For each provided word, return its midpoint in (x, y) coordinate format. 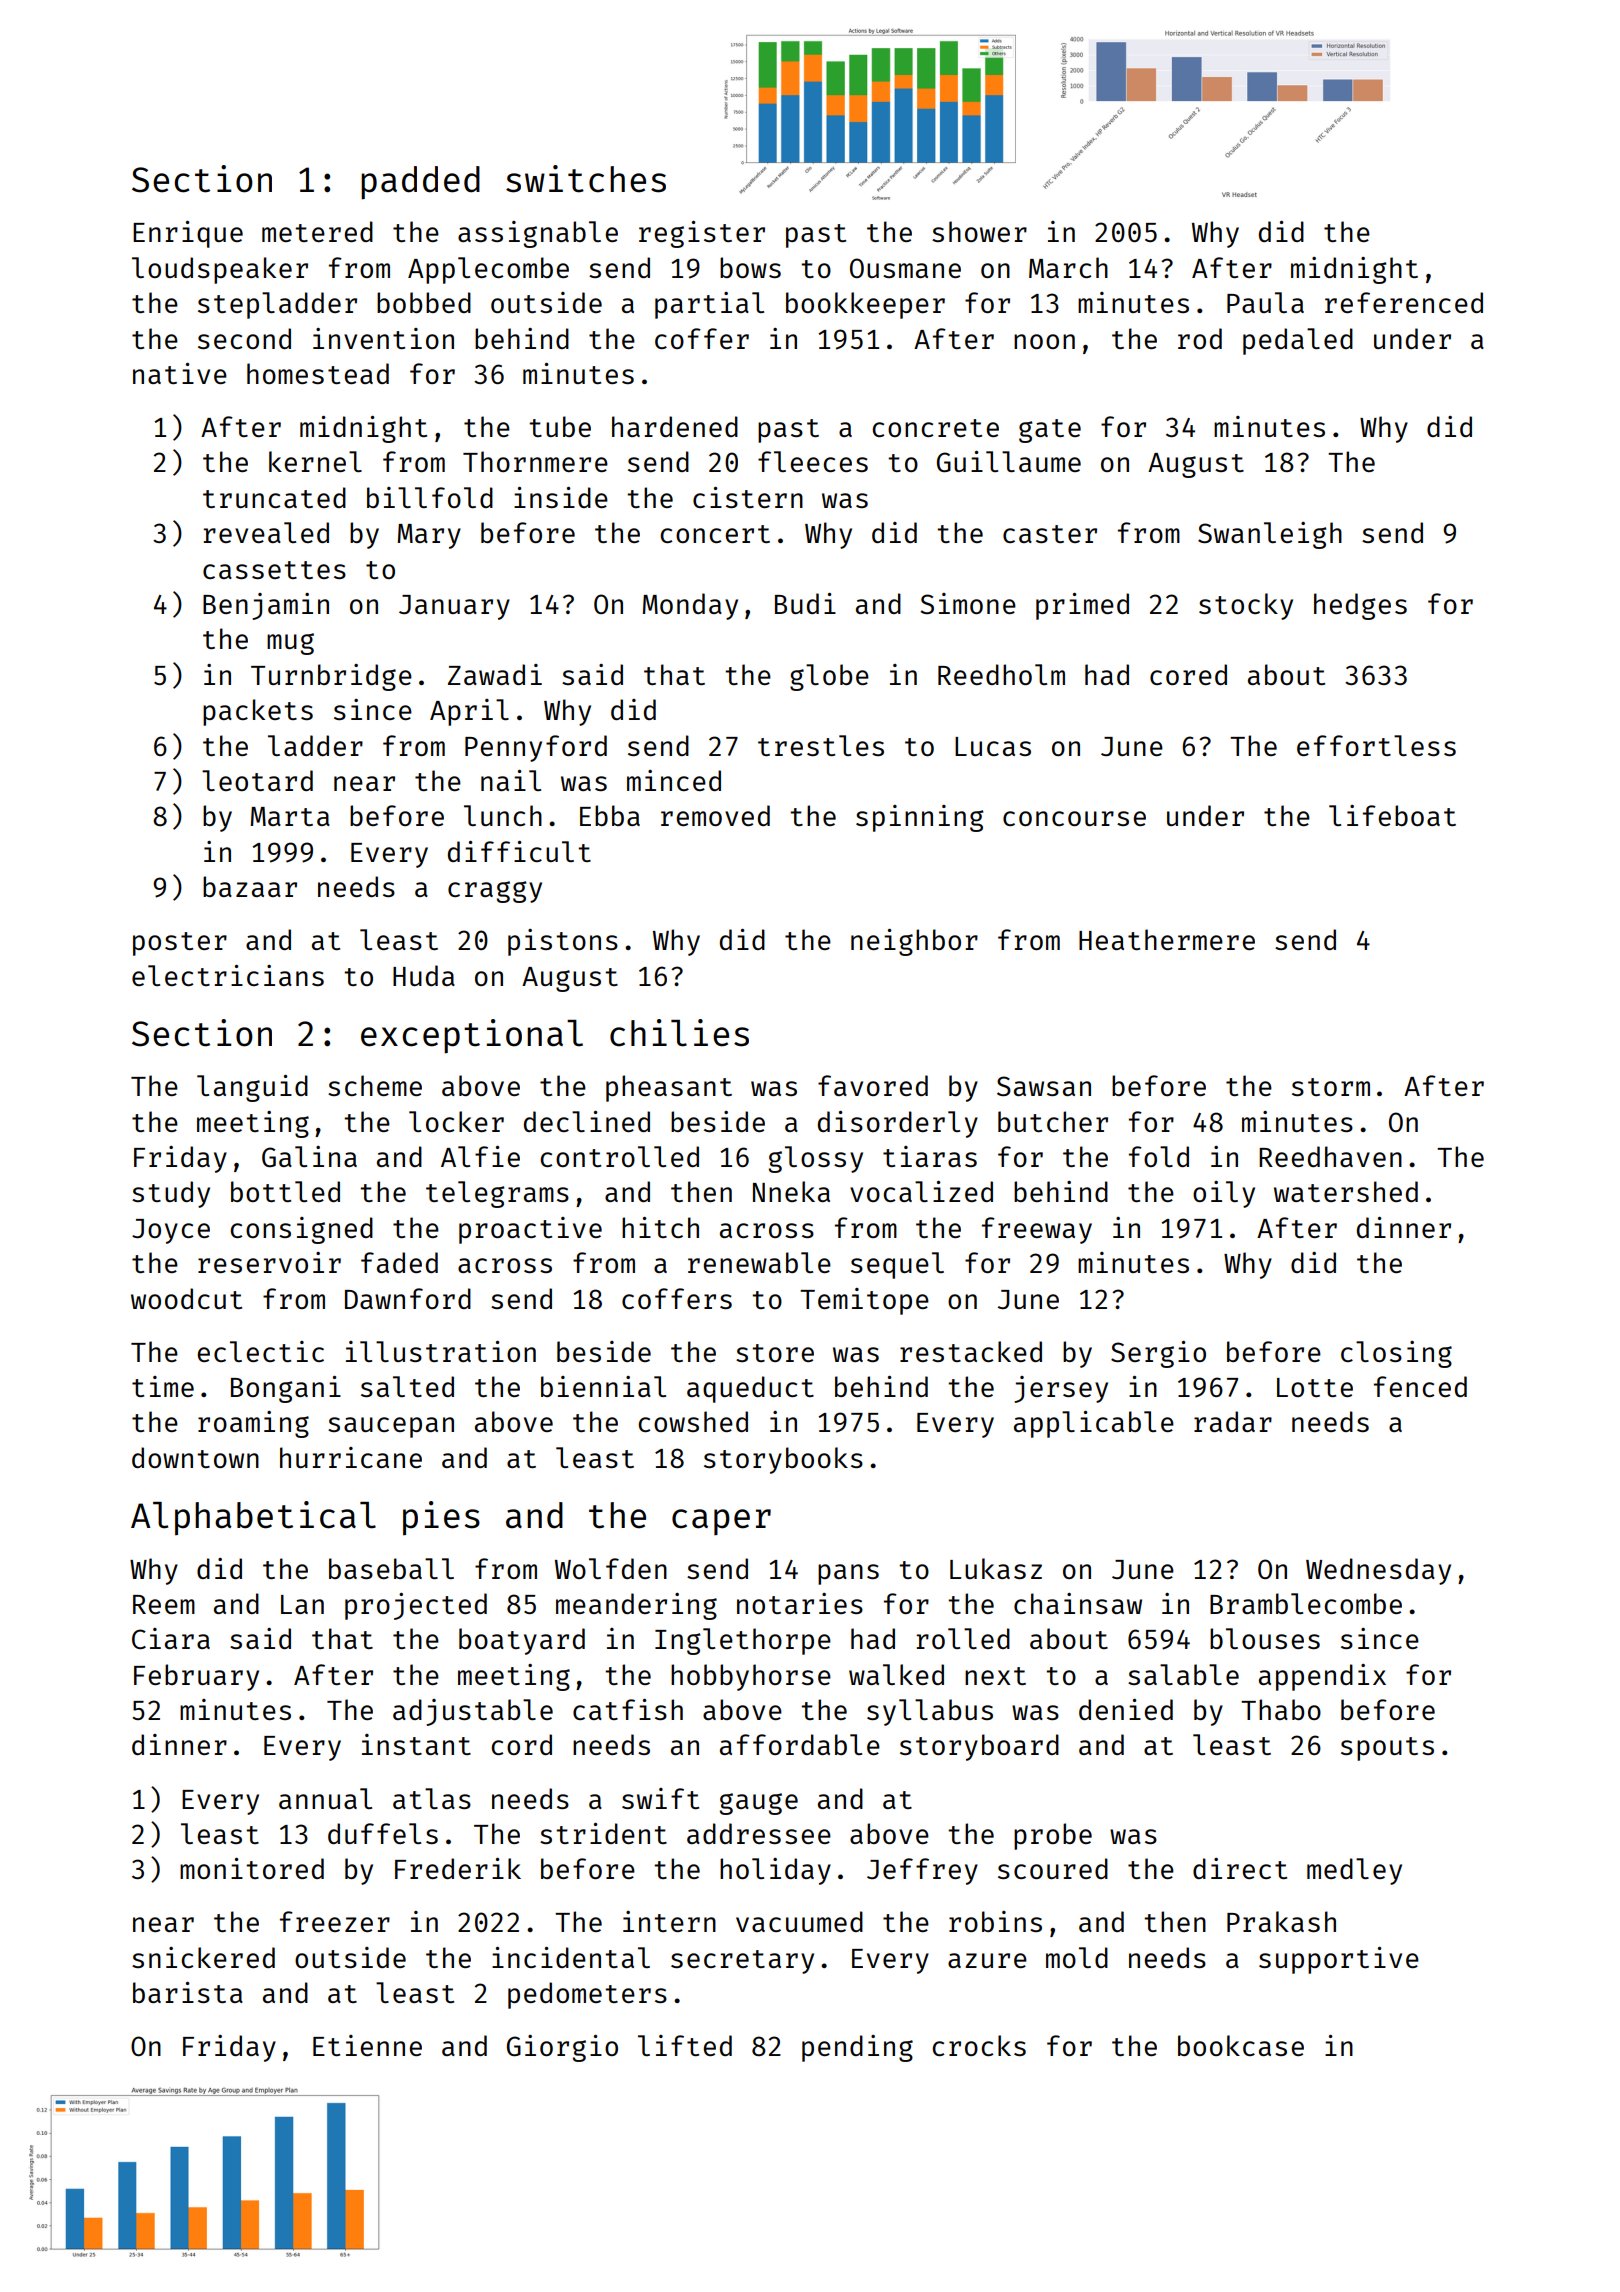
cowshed (693, 1421)
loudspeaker (220, 270)
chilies (679, 1033)
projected (416, 1606)
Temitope (864, 1301)
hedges (1360, 606)
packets (258, 712)
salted (407, 1386)
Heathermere (1167, 939)
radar (1233, 1421)
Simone (968, 603)
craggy (495, 892)
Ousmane (905, 268)
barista (188, 1992)
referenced (1404, 302)
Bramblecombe (1306, 1603)
